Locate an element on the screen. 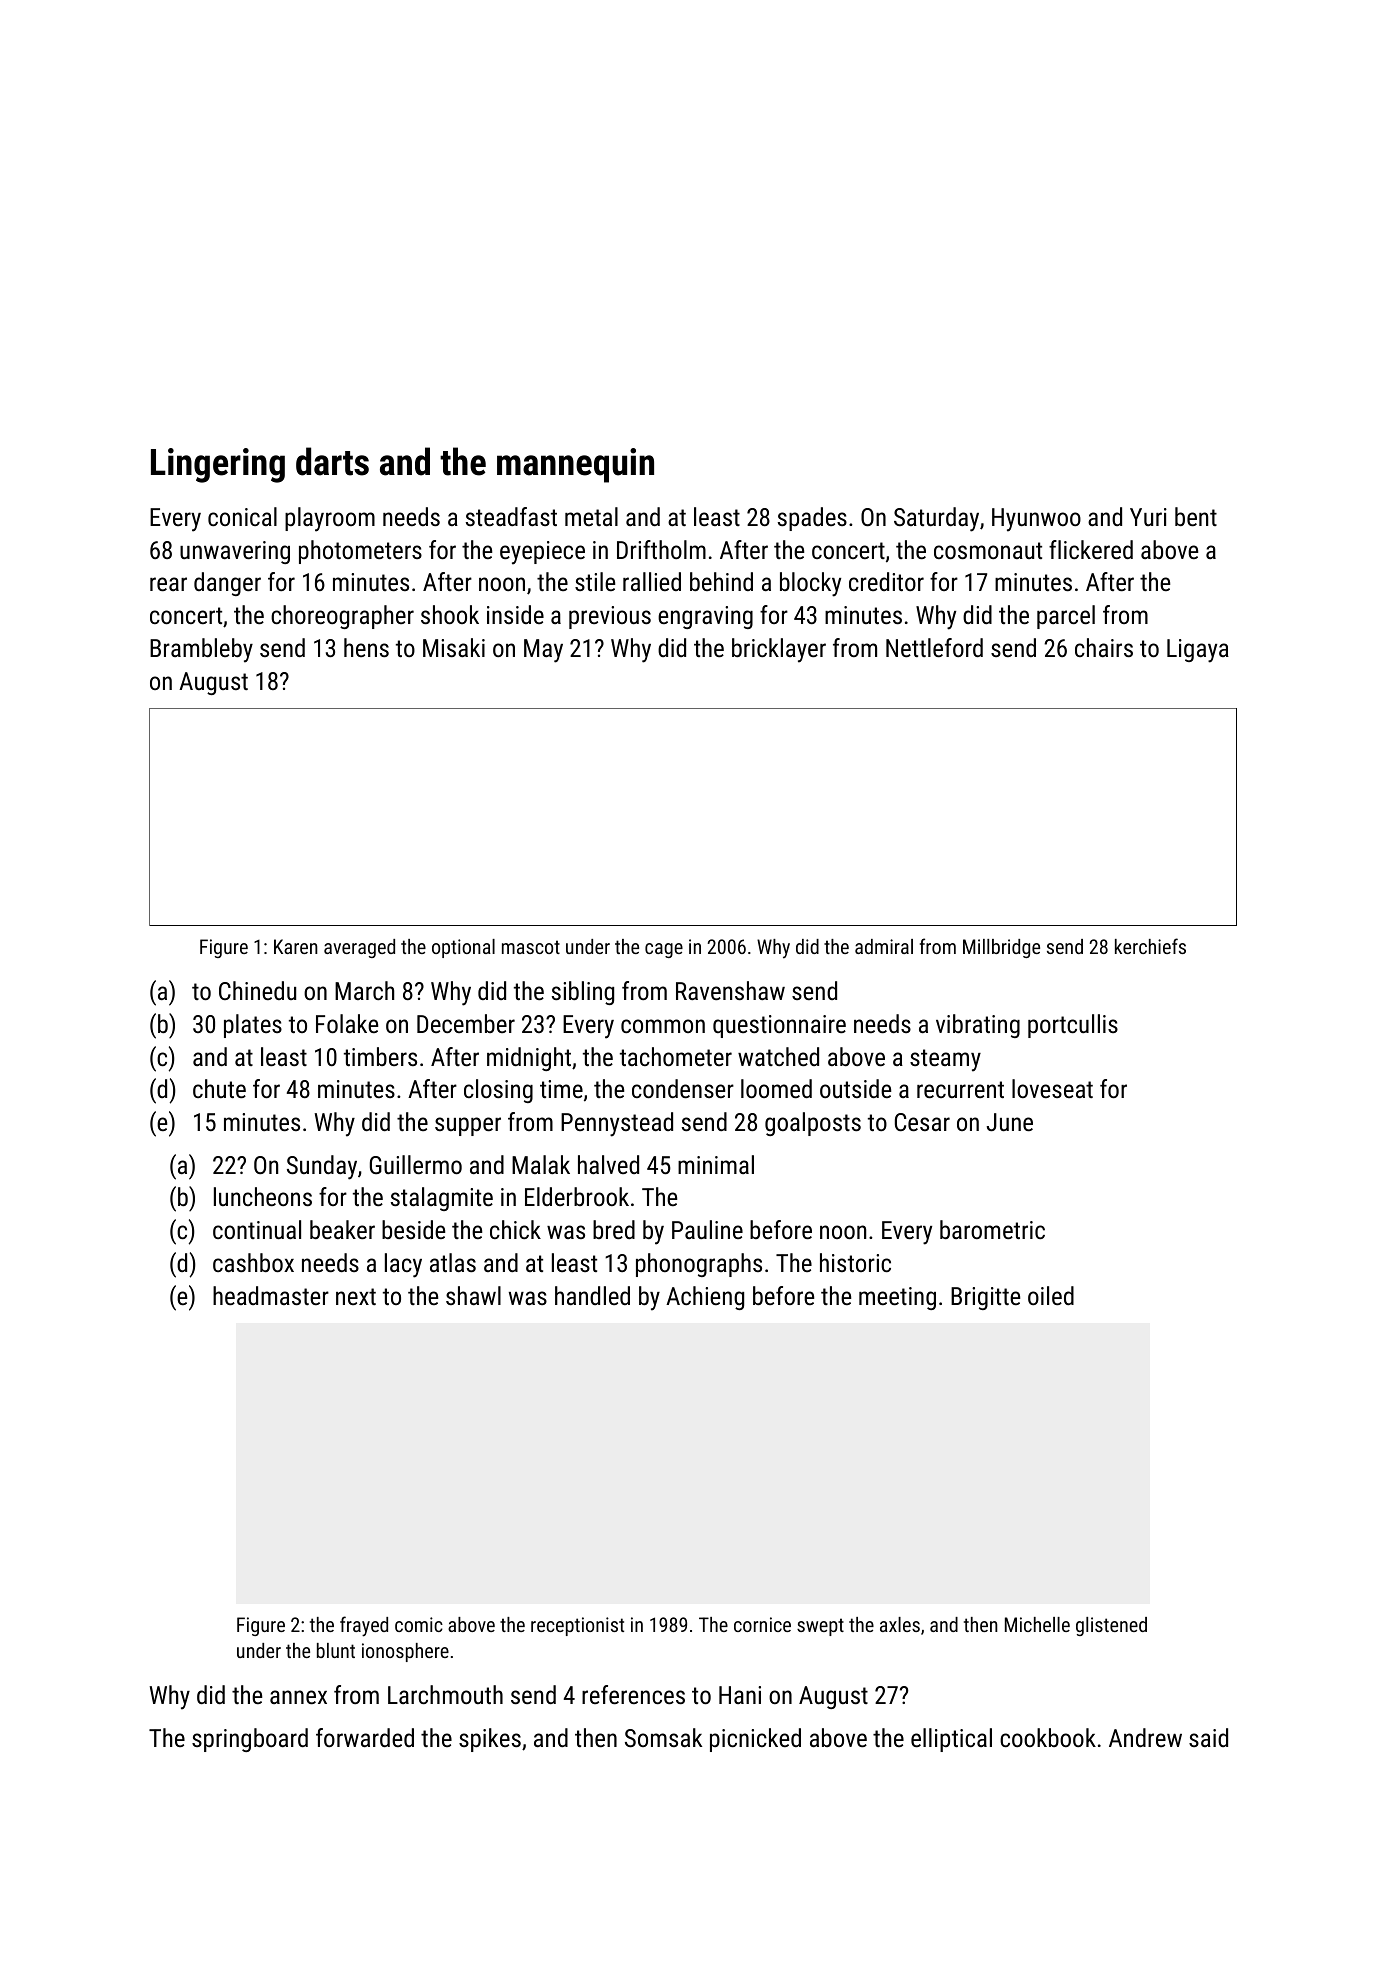 The image size is (1386, 1969). historic is located at coordinates (855, 1262).
